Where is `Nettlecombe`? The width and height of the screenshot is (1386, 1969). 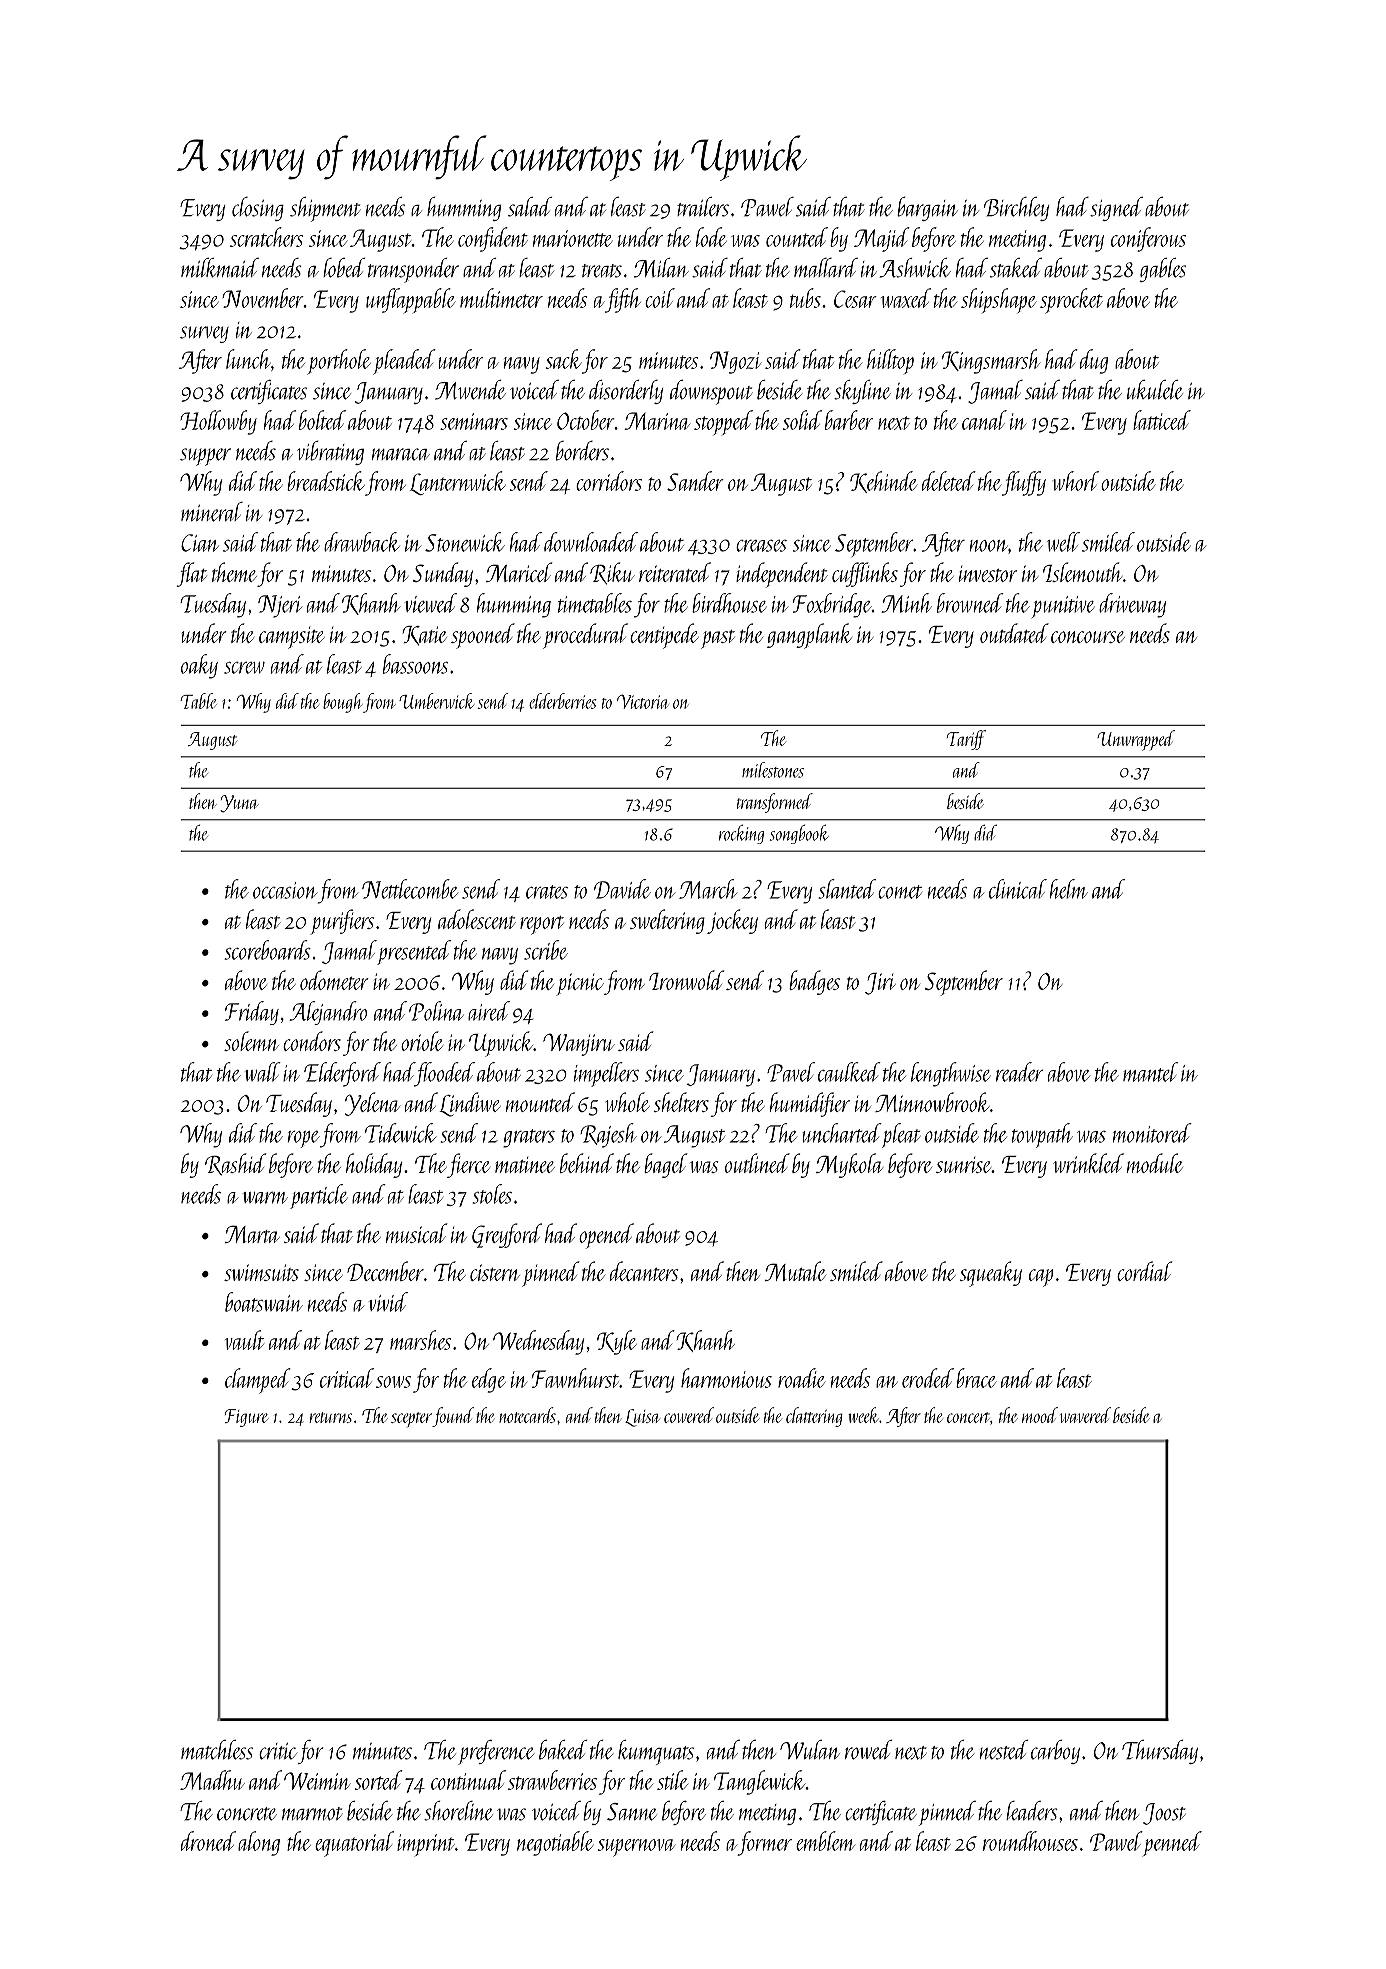 Nettlecombe is located at coordinates (410, 889).
